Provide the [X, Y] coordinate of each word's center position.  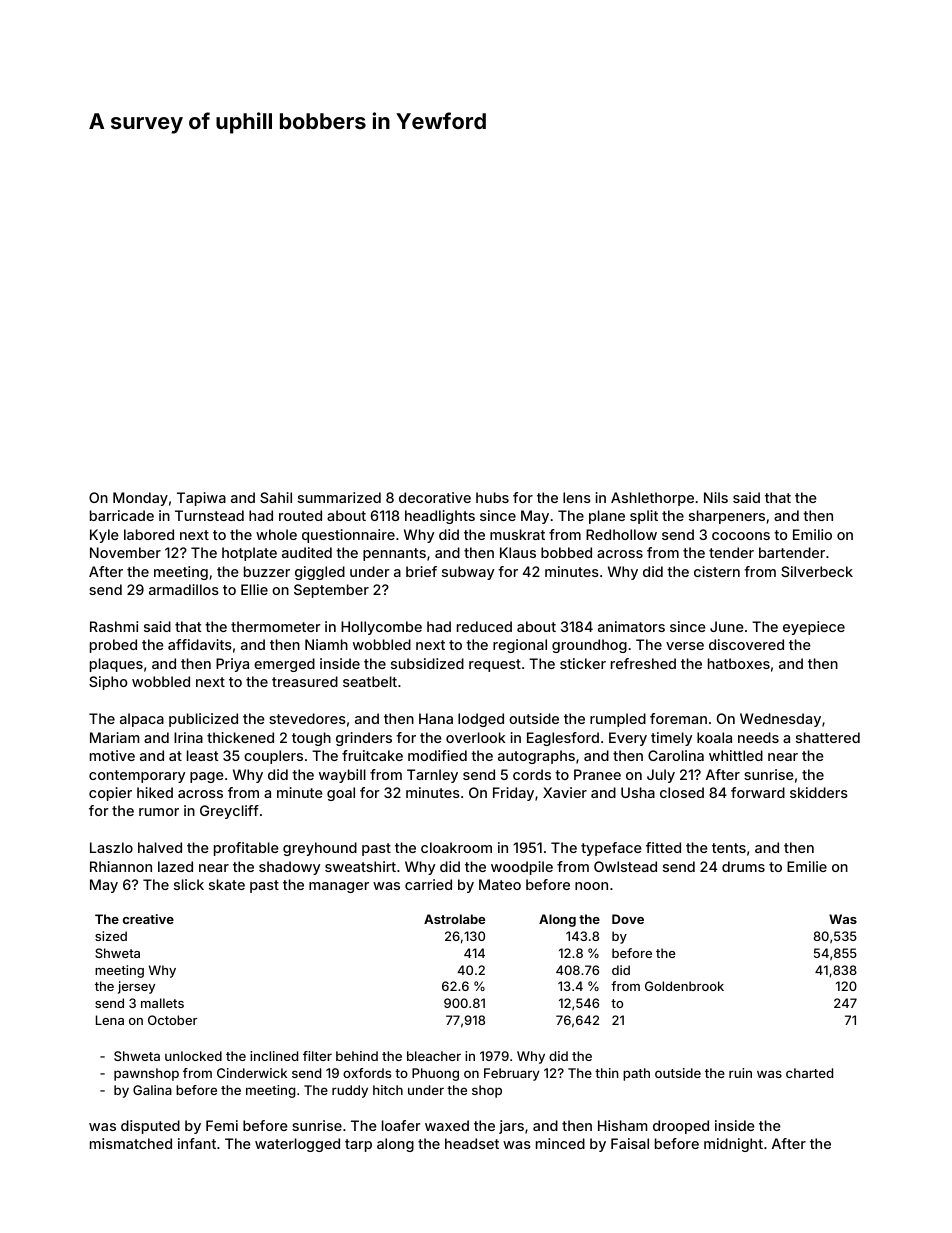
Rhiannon [121, 866]
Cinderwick [252, 1073]
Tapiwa [201, 499]
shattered [828, 737]
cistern [717, 571]
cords [532, 774]
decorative [435, 497]
